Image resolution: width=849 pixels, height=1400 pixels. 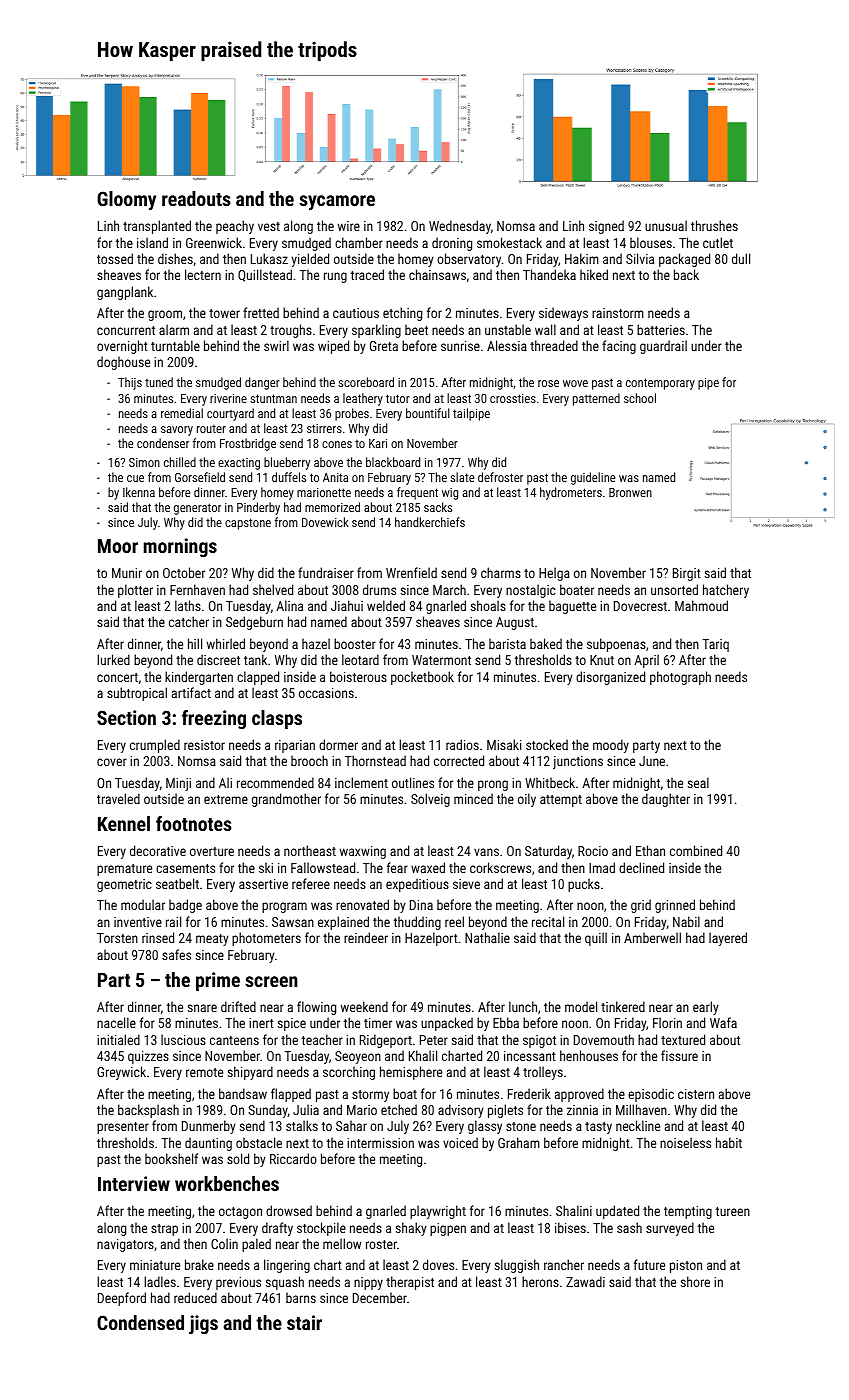 What do you see at coordinates (666, 225) in the page?
I see `unusual` at bounding box center [666, 225].
